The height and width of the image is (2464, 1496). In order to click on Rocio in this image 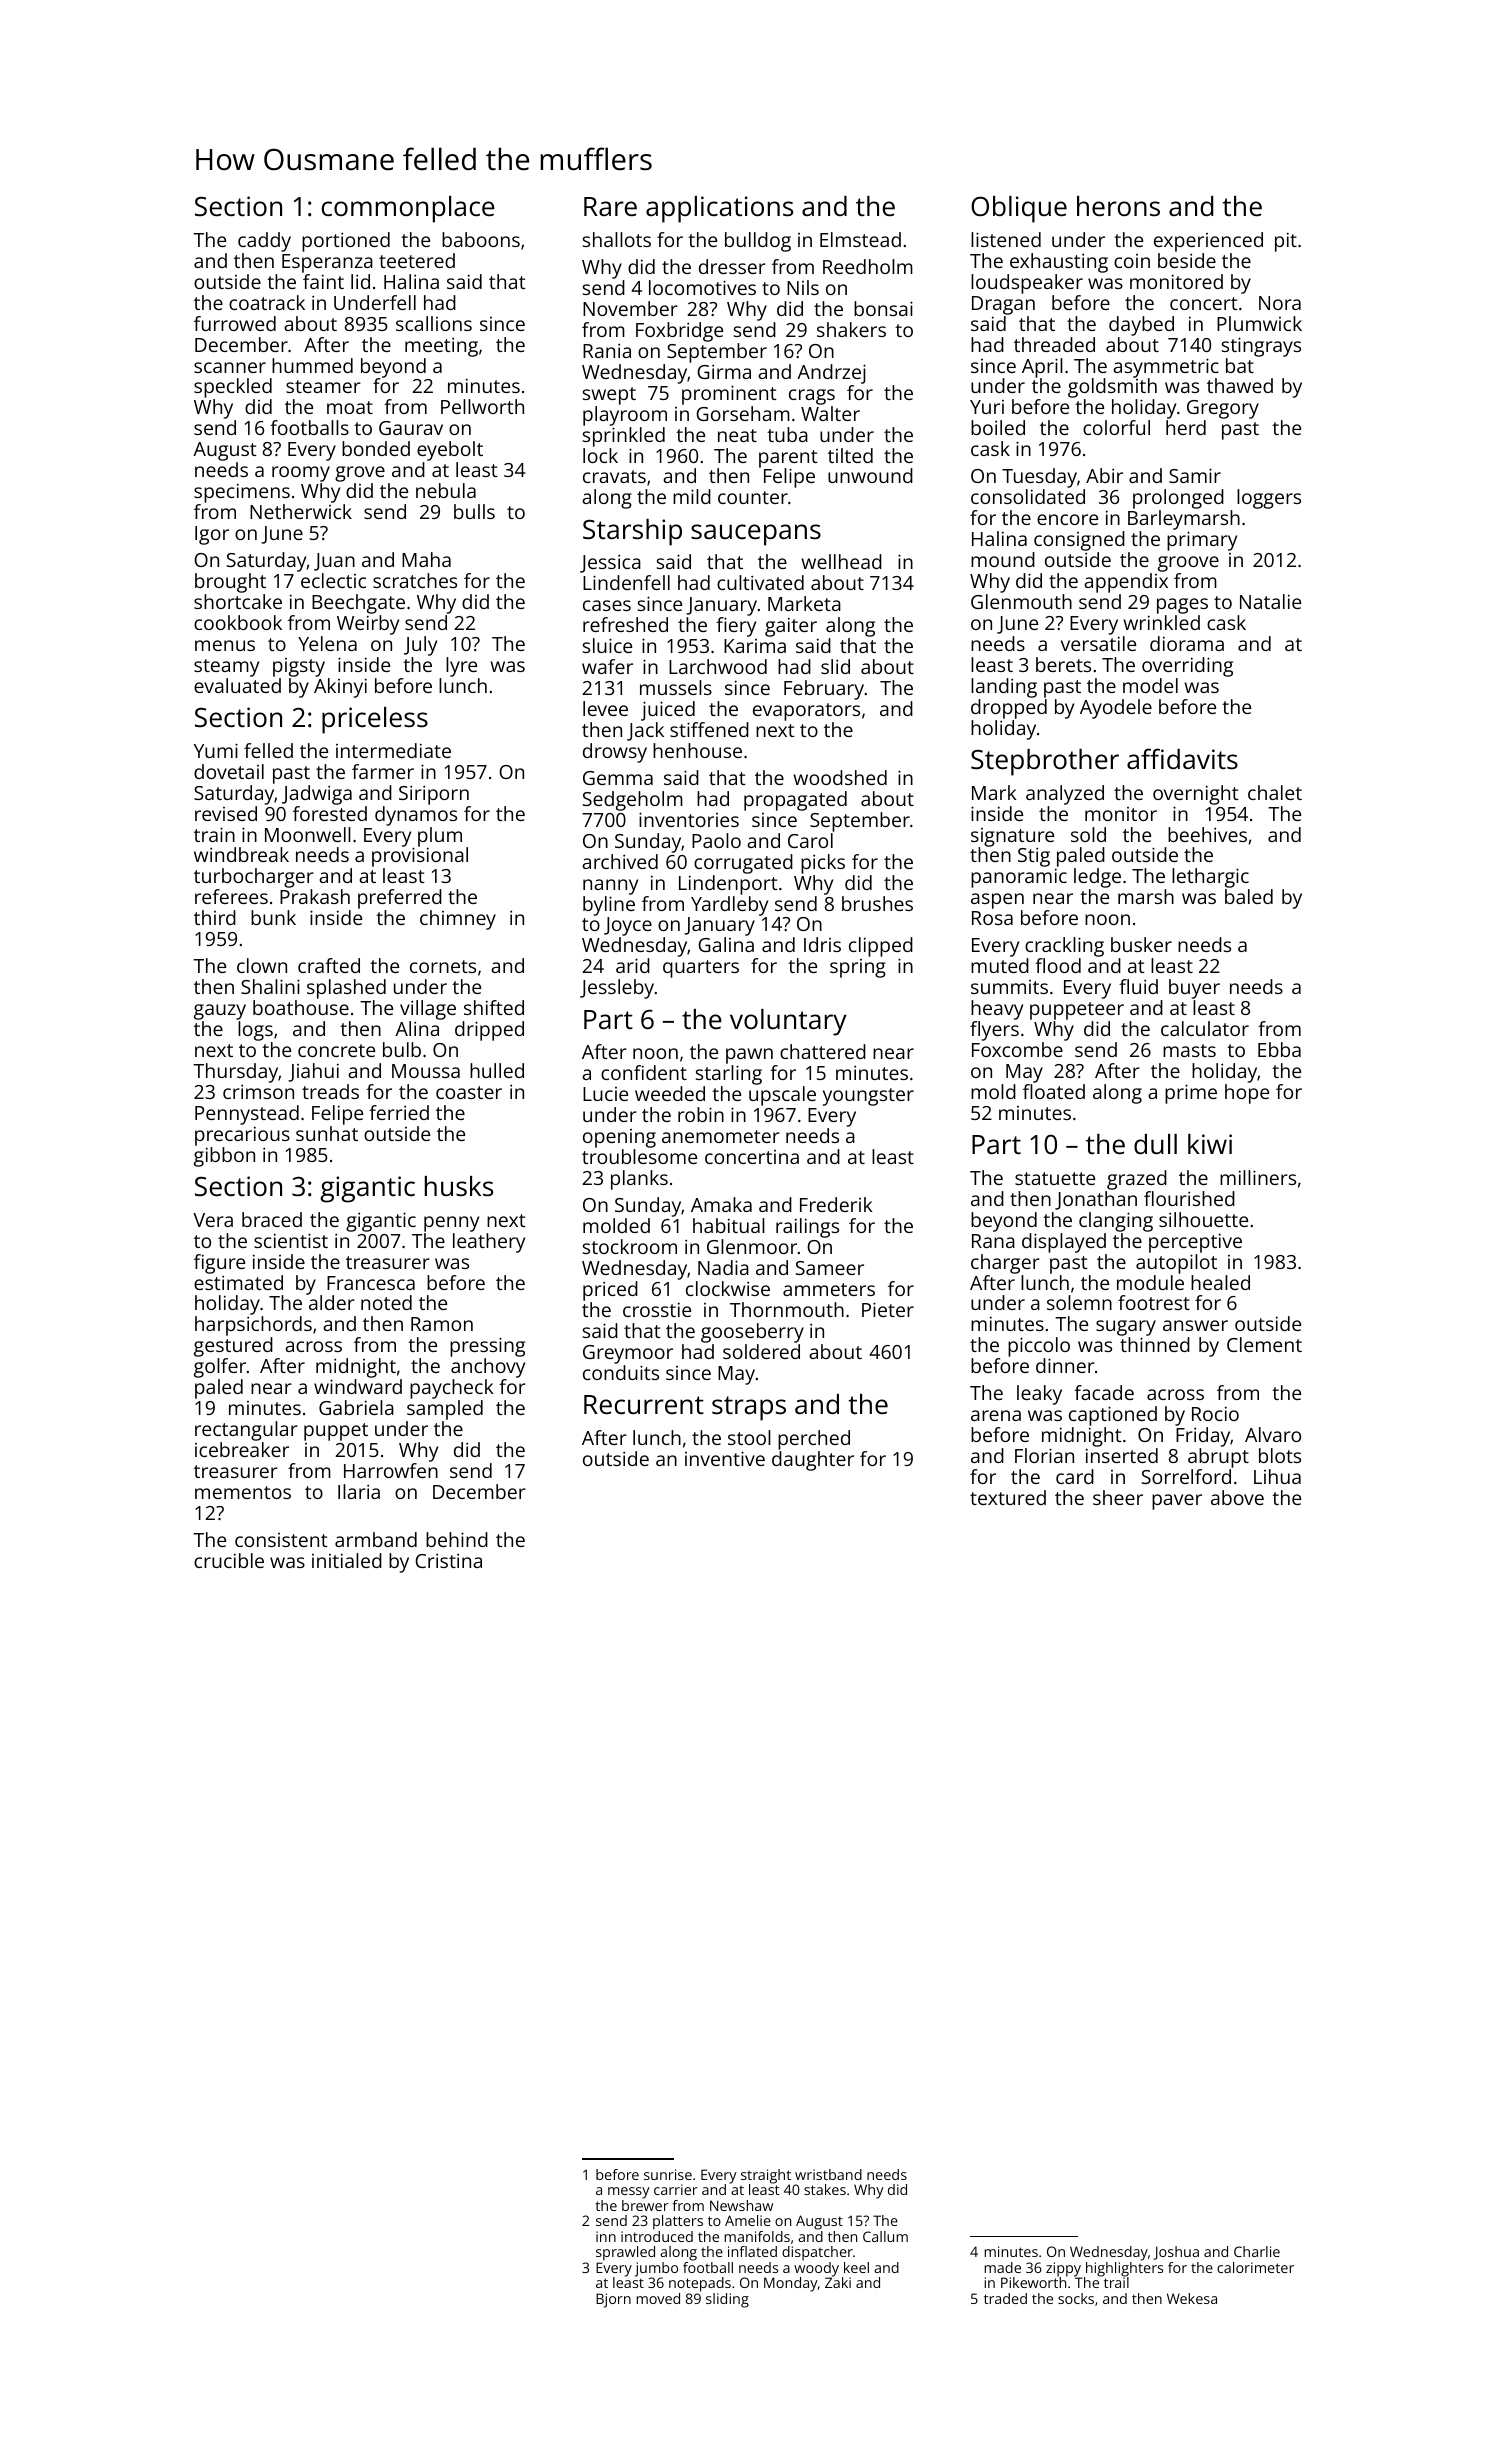, I will do `click(1215, 1413)`.
